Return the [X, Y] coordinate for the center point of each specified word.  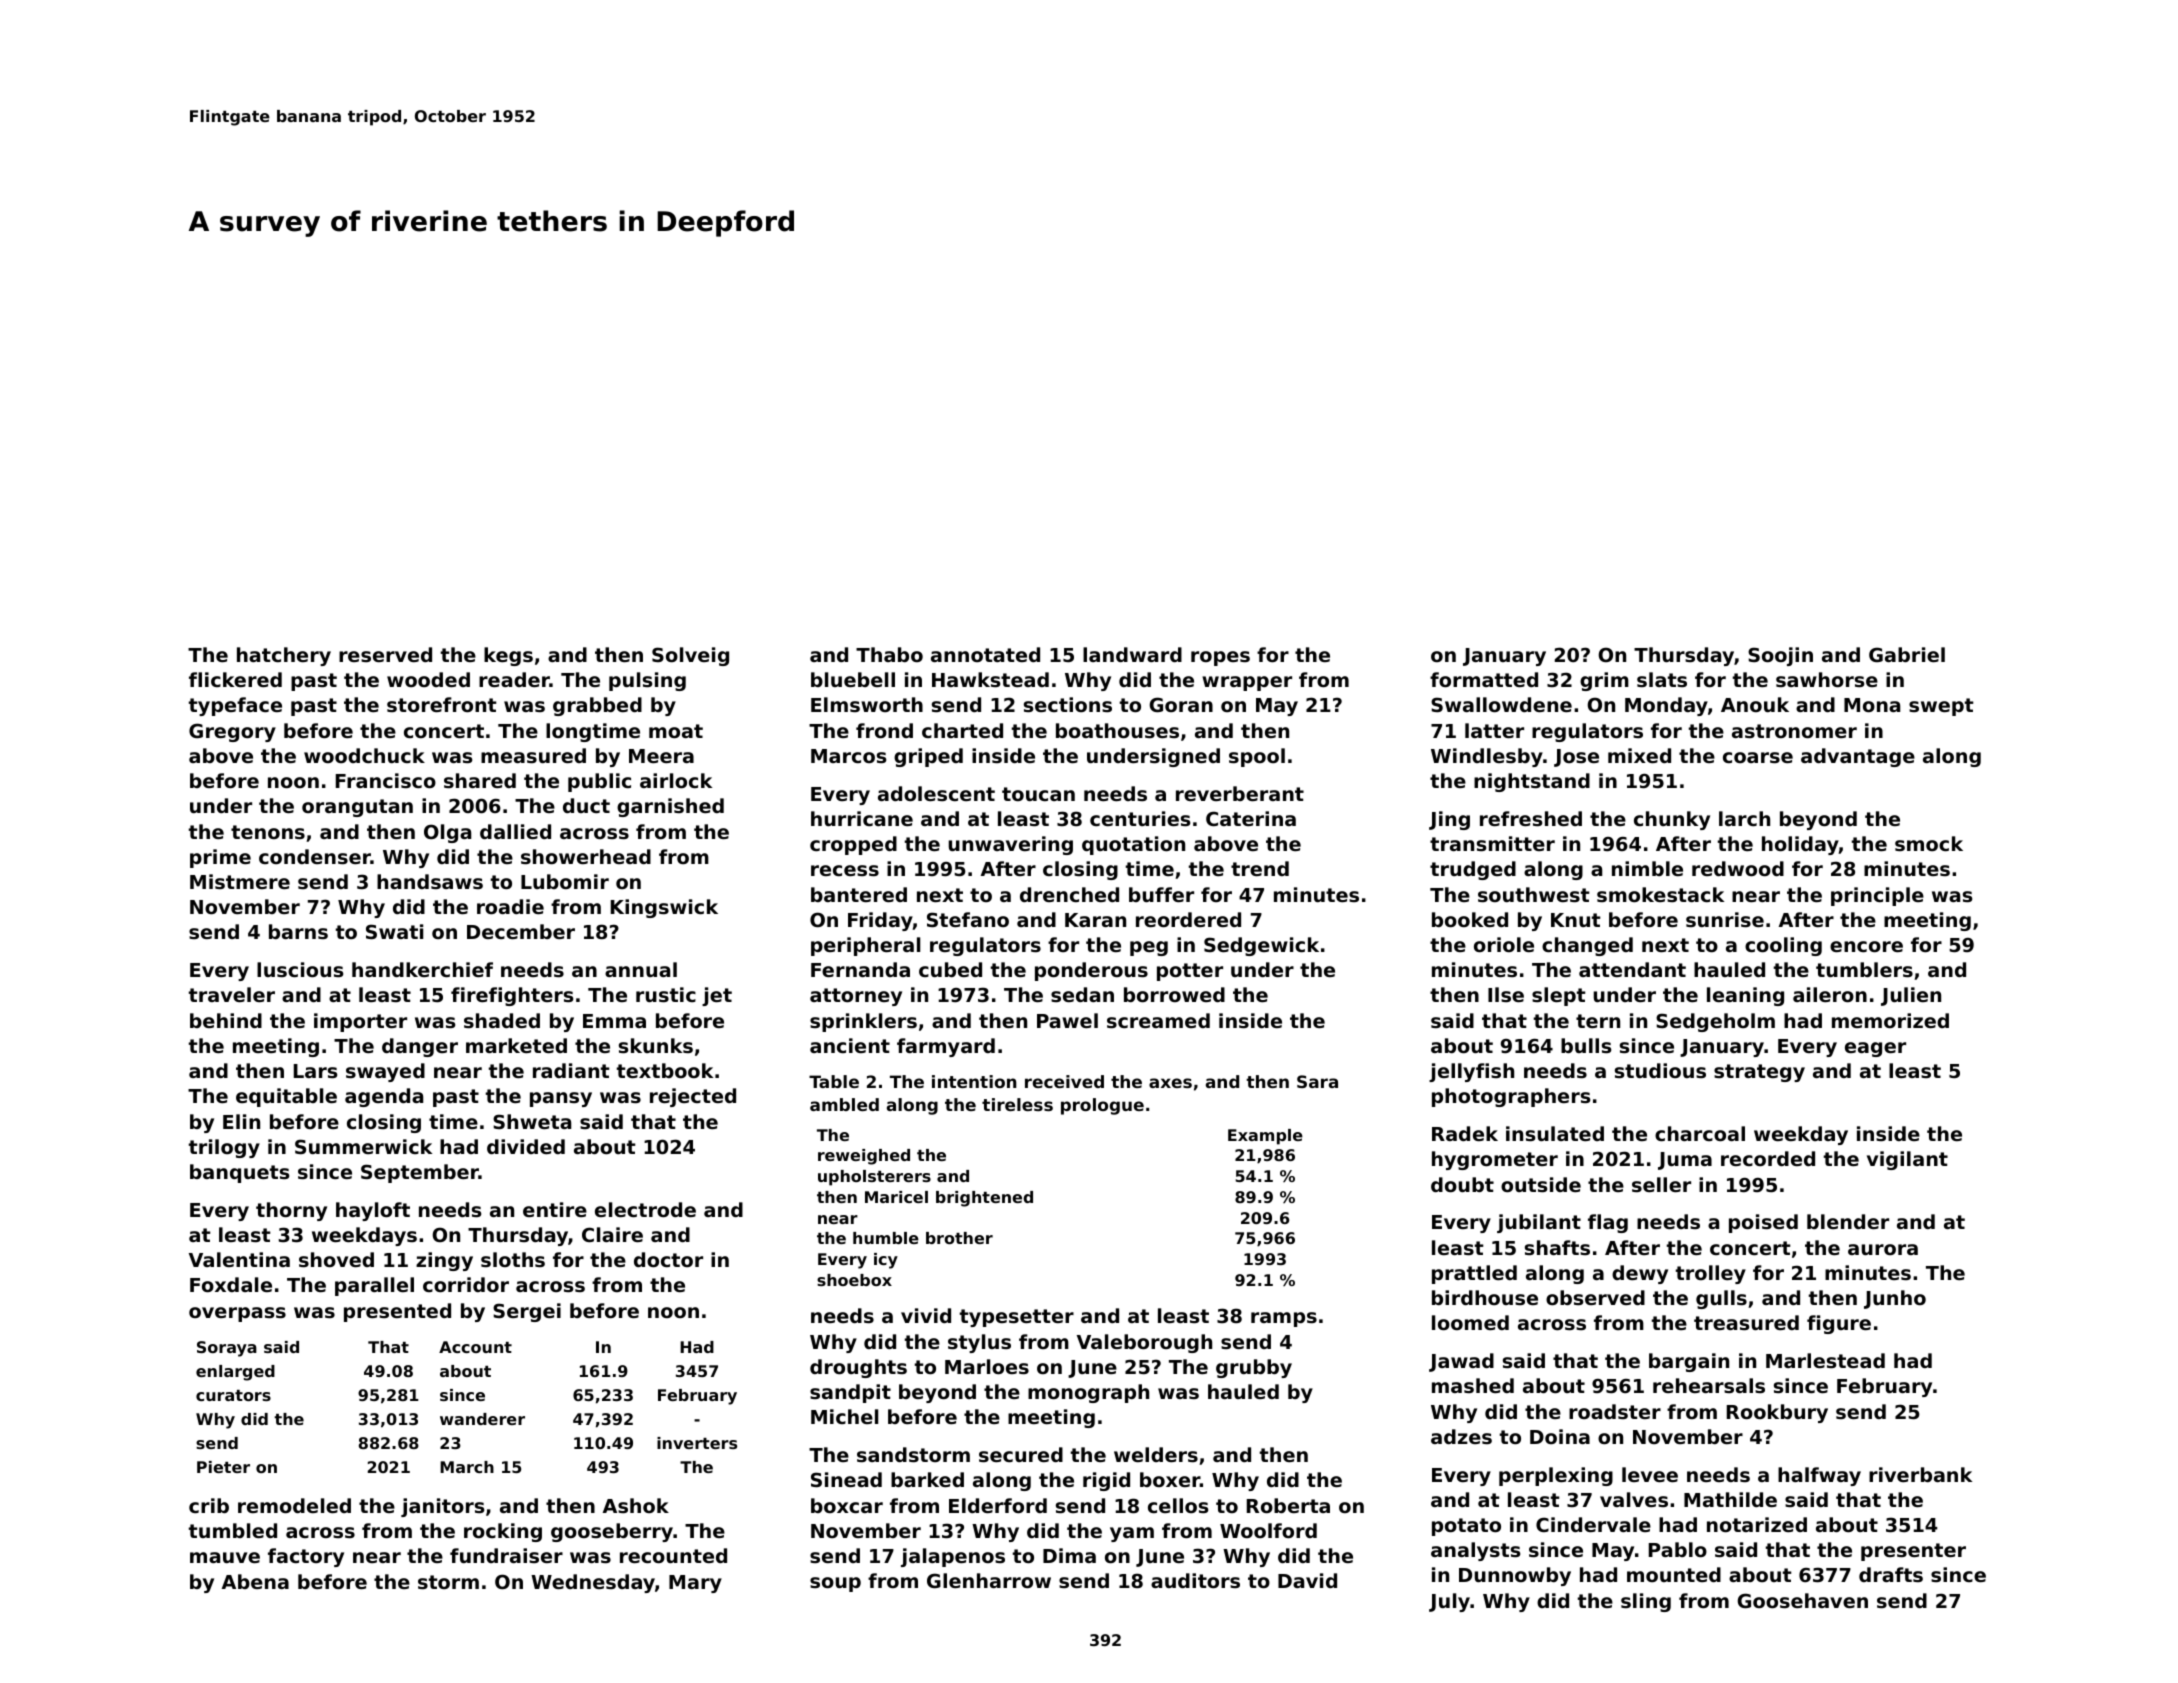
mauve [225, 1557]
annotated [985, 654]
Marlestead [1825, 1361]
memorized [1890, 1020]
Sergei [527, 1312]
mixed [1639, 755]
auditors [1195, 1580]
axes [1170, 1083]
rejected [693, 1097]
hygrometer [1495, 1160]
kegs [508, 656]
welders [1156, 1454]
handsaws [430, 881]
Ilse [1506, 994]
